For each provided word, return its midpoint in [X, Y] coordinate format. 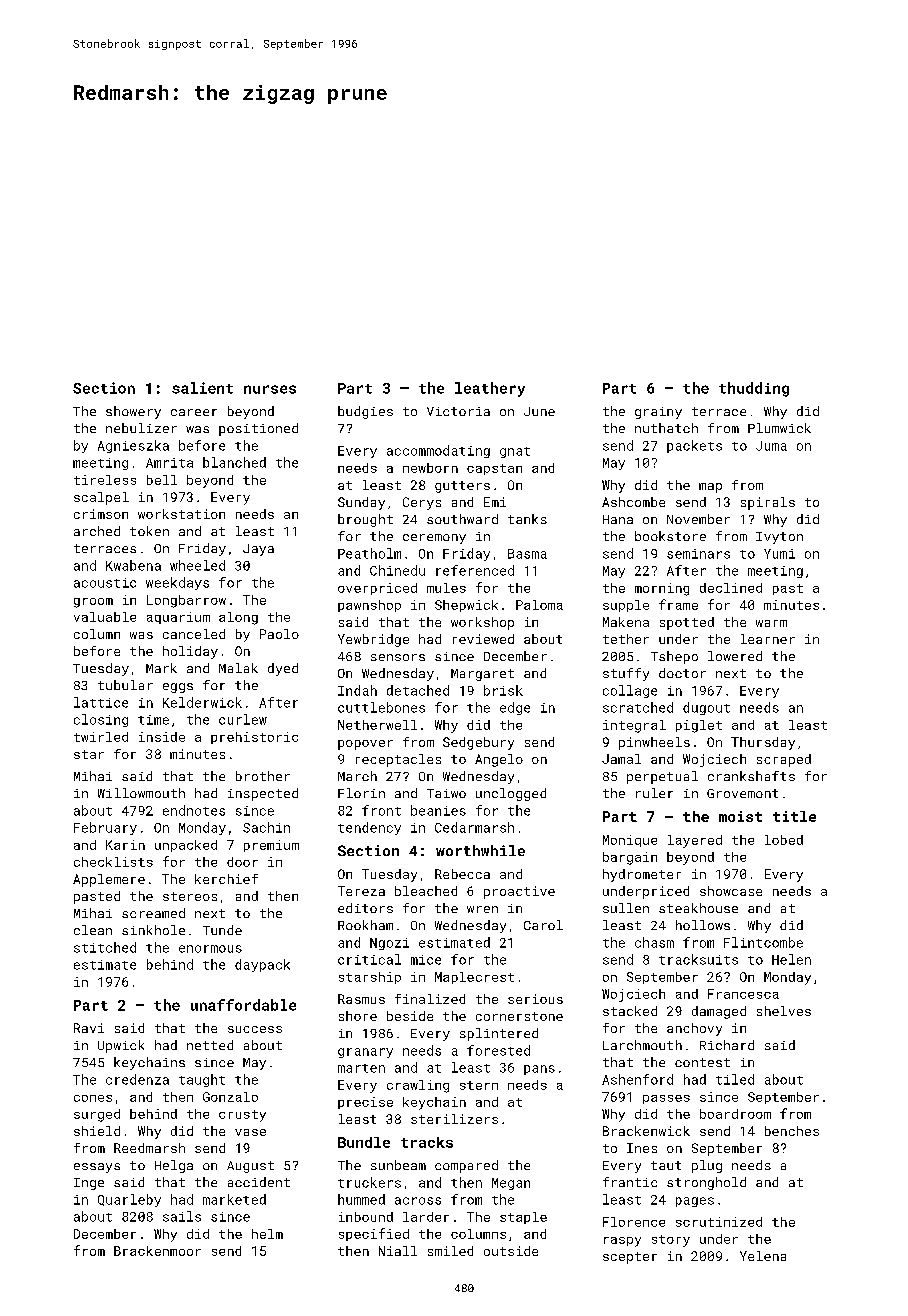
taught [202, 1080]
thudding [754, 389]
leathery [490, 389]
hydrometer [642, 875]
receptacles [398, 760]
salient [202, 388]
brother [263, 776]
